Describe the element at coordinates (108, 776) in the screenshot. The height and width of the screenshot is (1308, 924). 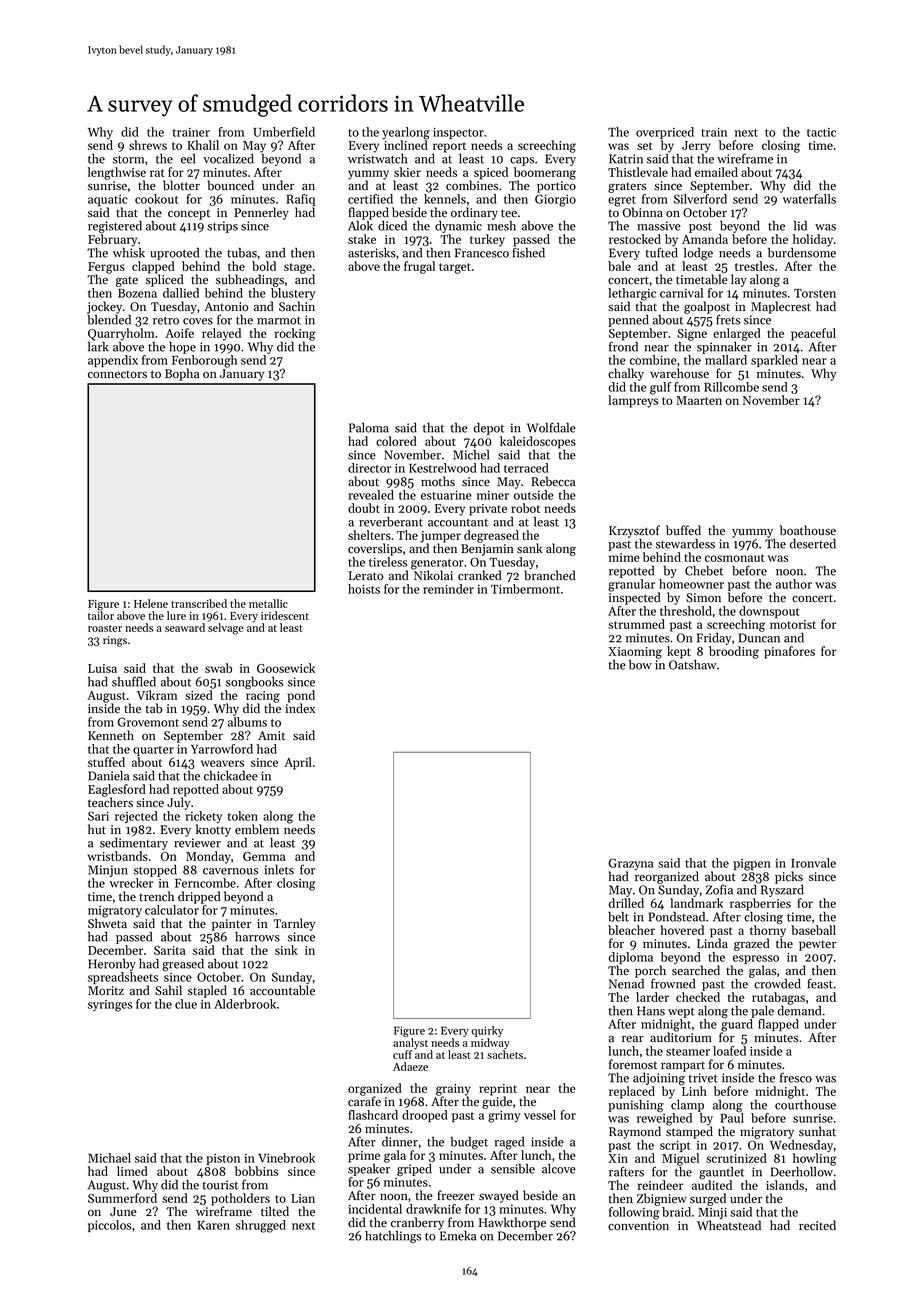
I see `Daniela` at that location.
